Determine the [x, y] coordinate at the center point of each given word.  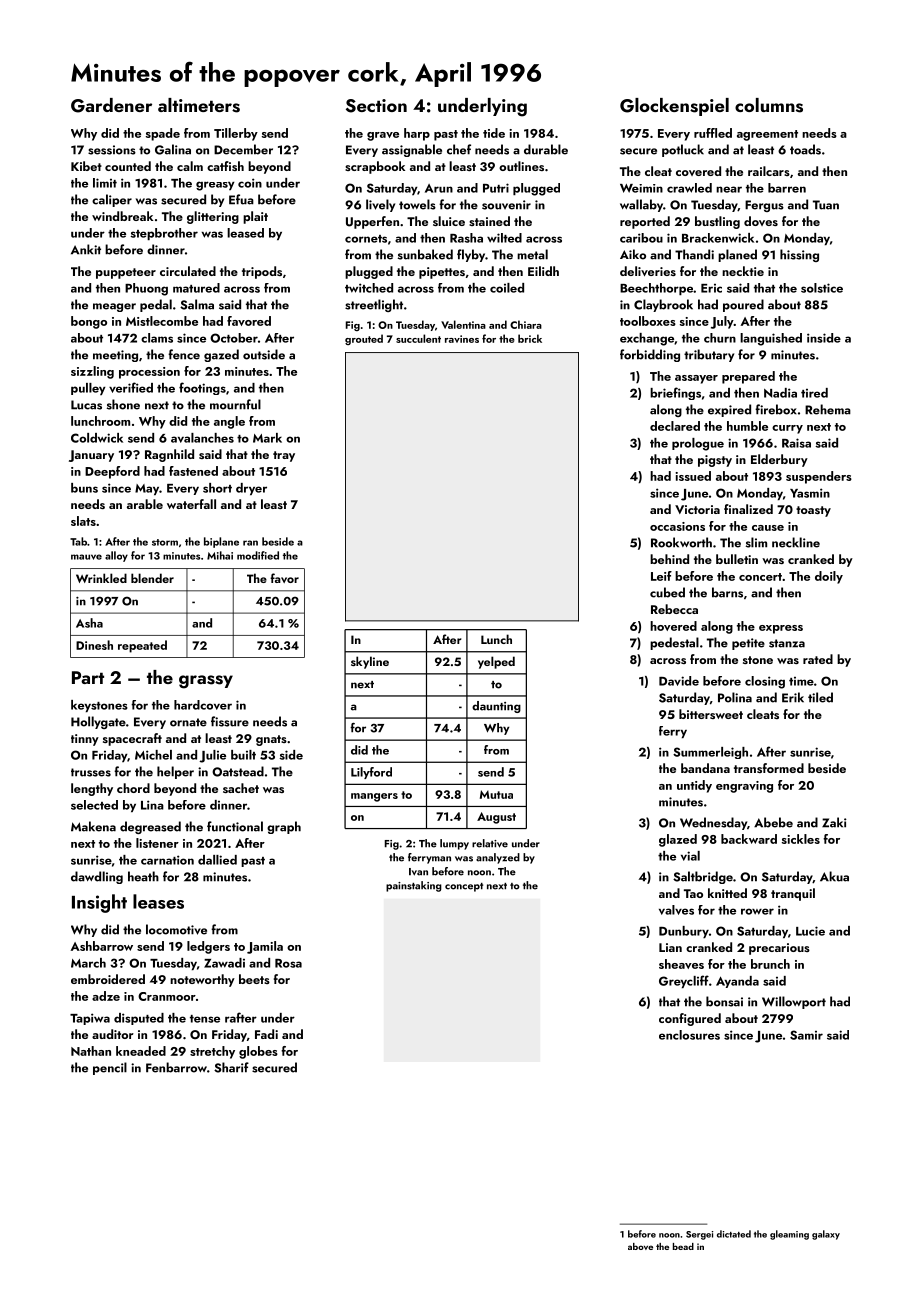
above [640, 1246]
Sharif [231, 1067]
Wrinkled [101, 578]
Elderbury [779, 460]
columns [769, 105]
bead [683, 1246]
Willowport [794, 1002]
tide [494, 133]
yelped [496, 662]
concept [464, 887]
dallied [217, 860]
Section [376, 106]
